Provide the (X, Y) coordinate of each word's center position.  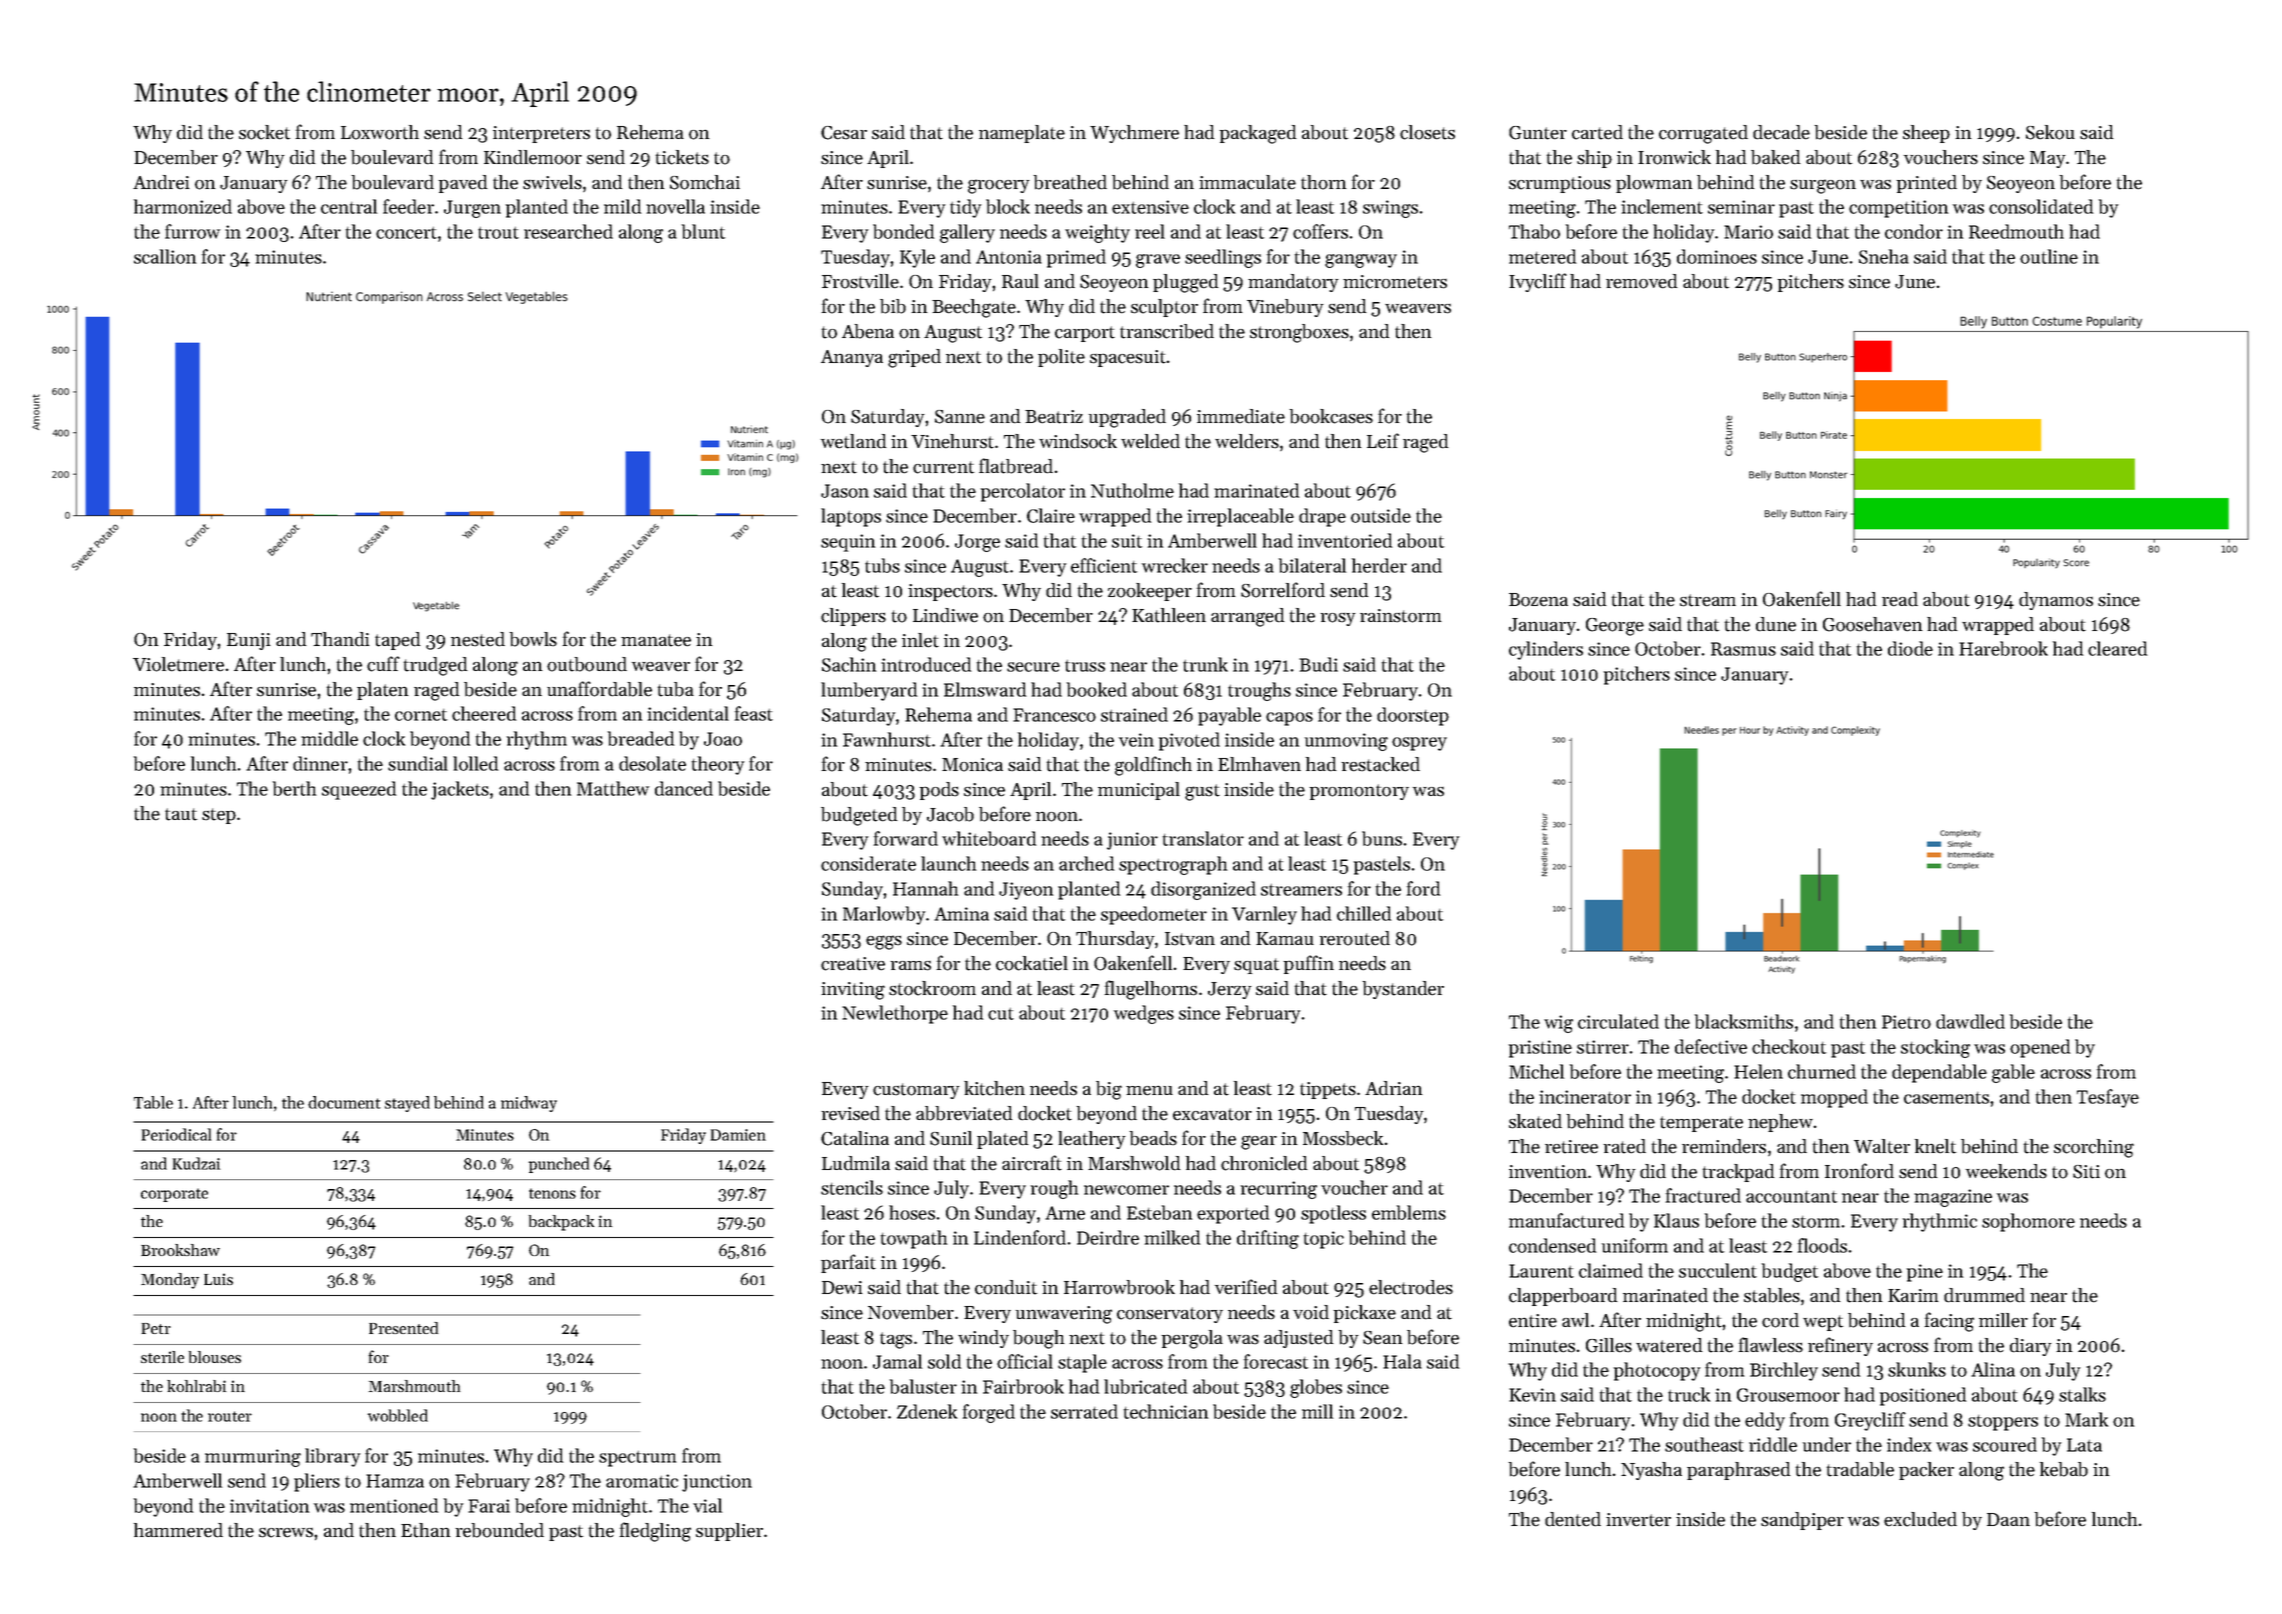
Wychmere (1134, 134)
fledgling (655, 1532)
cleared (2117, 648)
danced (684, 788)
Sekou (2050, 132)
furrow (192, 231)
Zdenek (927, 1411)
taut (181, 814)
